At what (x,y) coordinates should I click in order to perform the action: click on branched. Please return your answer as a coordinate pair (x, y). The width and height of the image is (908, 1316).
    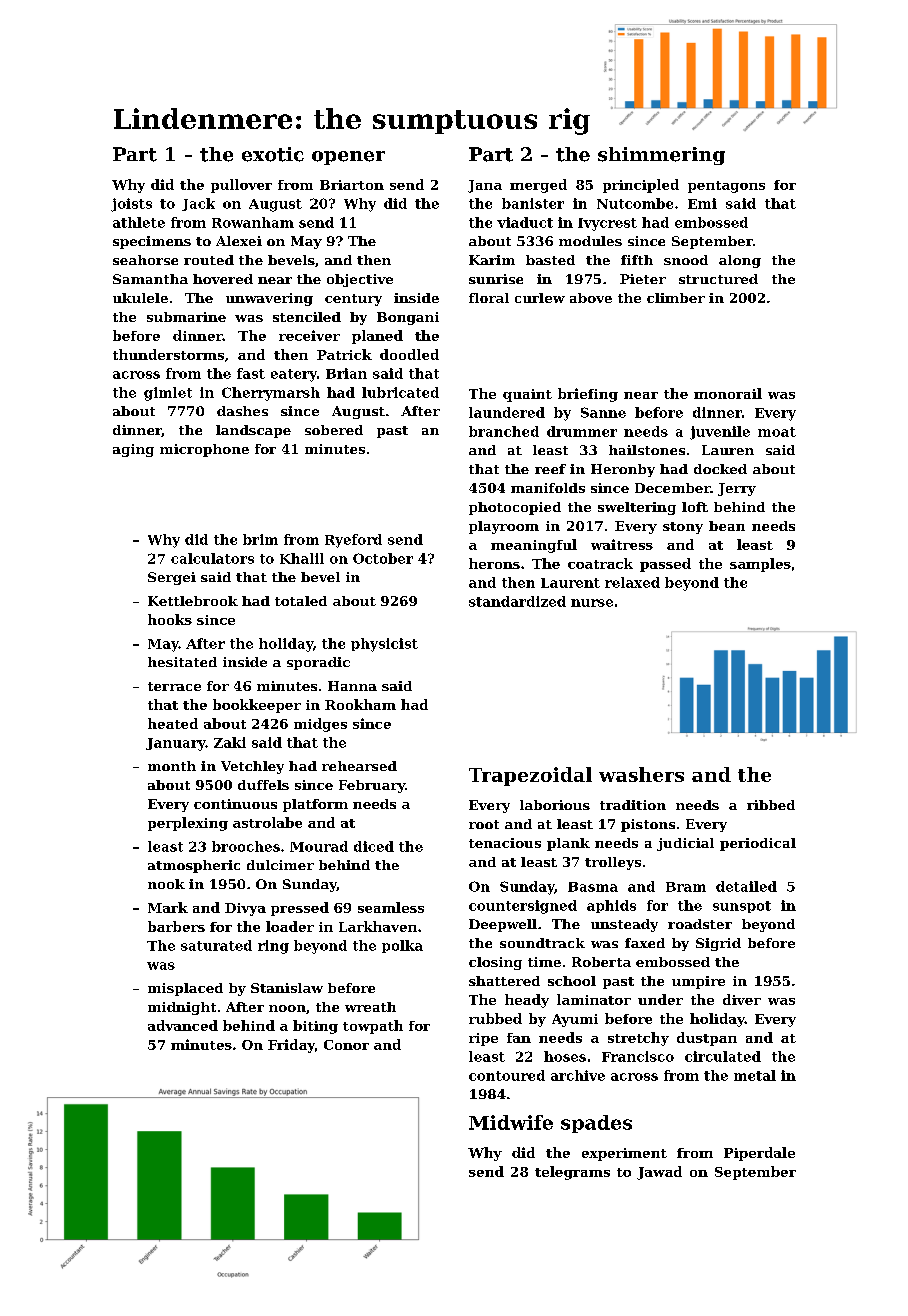
    Looking at the image, I should click on (504, 431).
